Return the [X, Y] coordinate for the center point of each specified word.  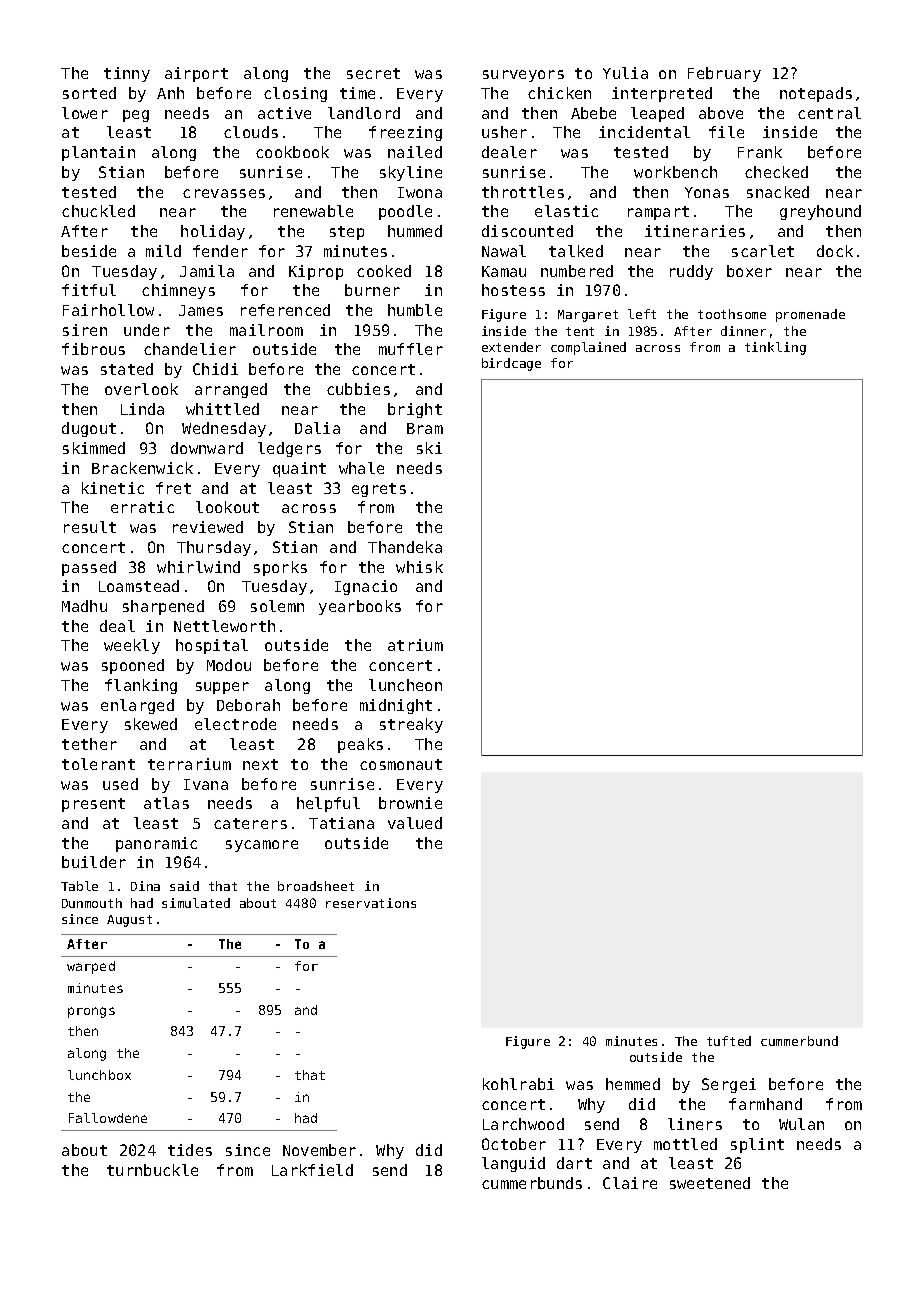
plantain [98, 153]
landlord [364, 113]
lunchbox [99, 1075]
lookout [227, 507]
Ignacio [366, 587]
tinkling [775, 348]
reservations [371, 903]
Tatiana [341, 823]
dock [835, 251]
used [120, 784]
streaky [411, 725]
